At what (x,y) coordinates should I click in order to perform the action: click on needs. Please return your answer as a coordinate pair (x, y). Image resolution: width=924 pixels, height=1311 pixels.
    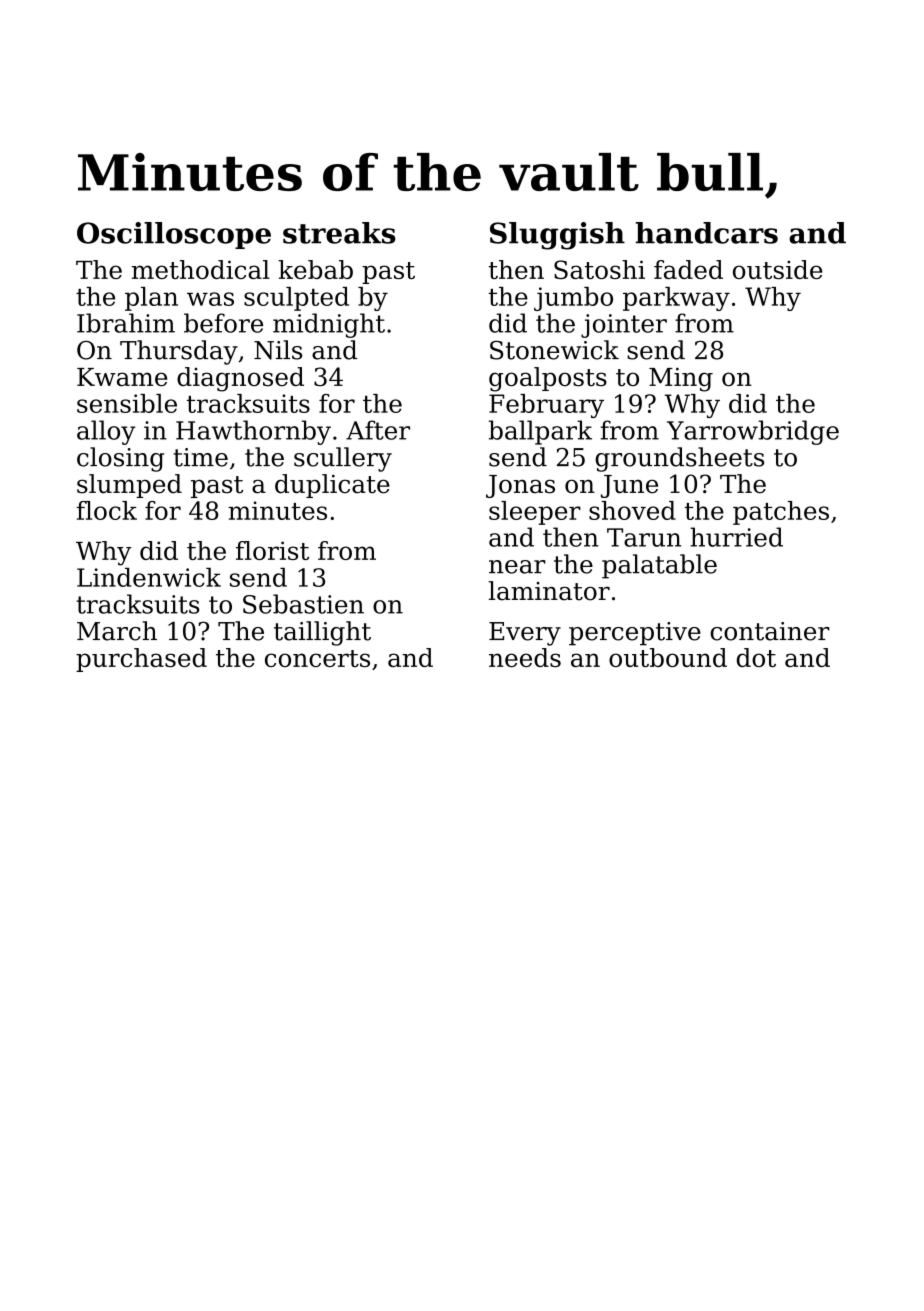
    Looking at the image, I should click on (525, 657).
